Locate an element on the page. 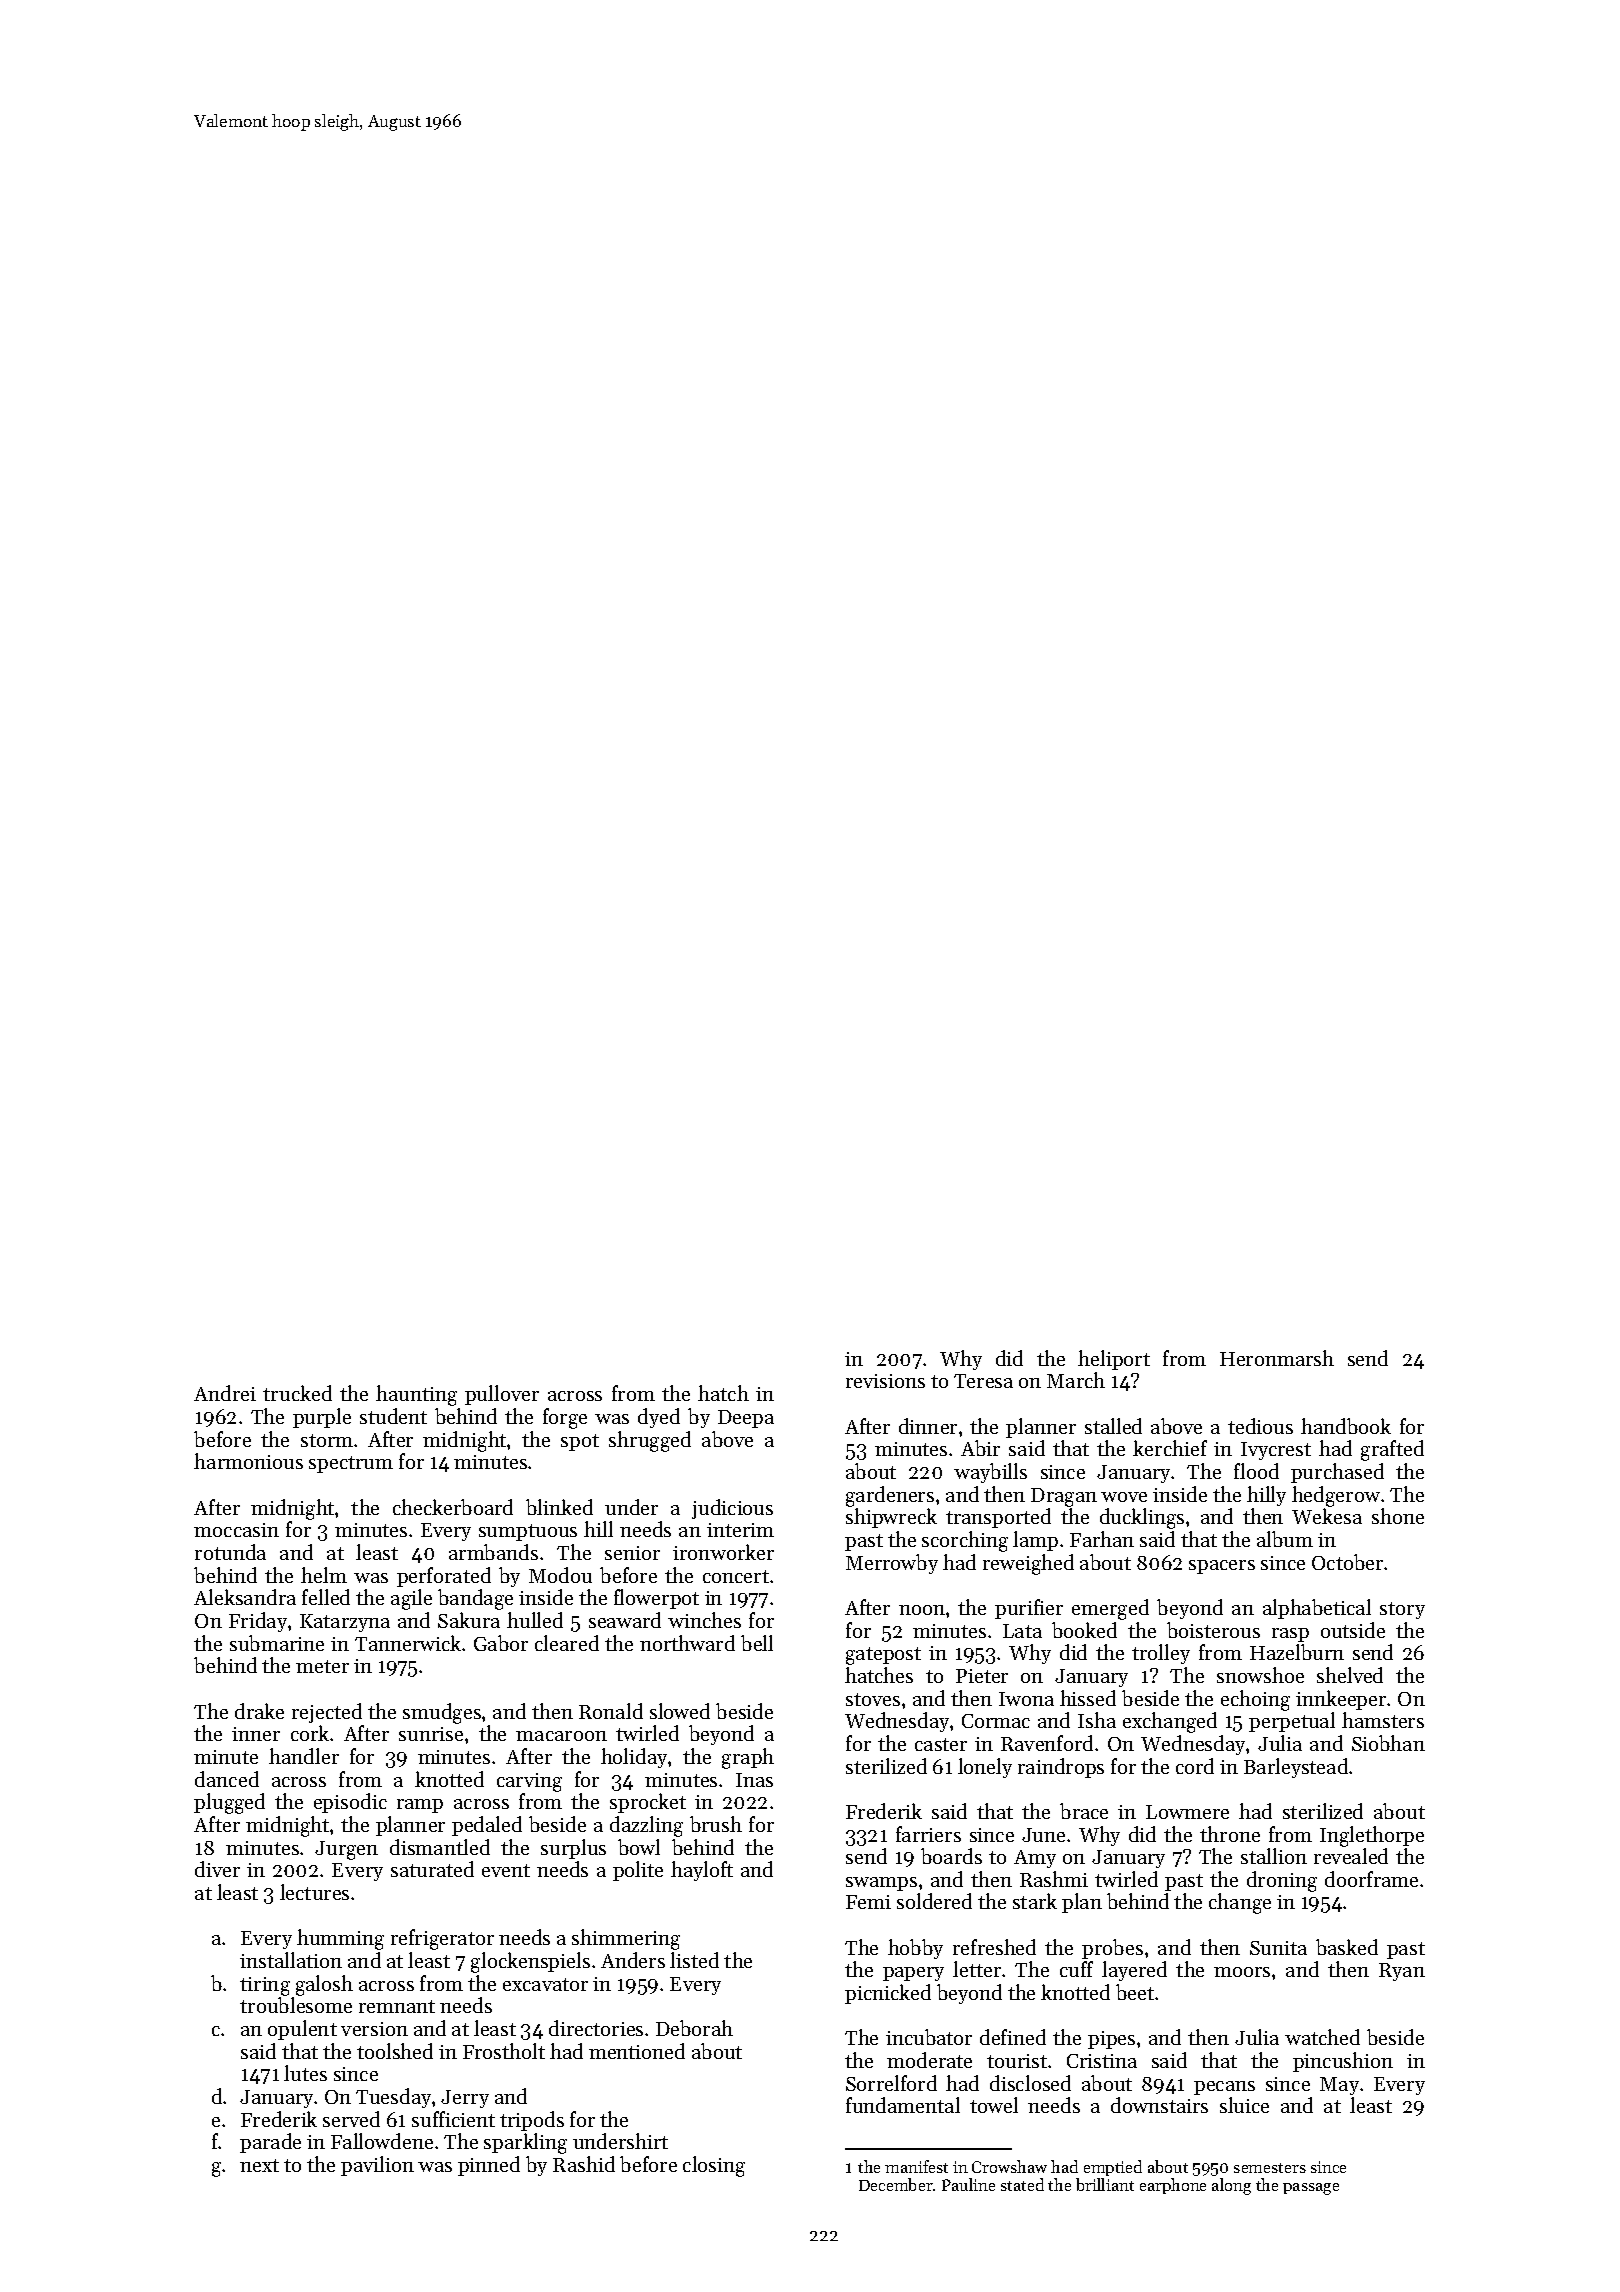 The width and height of the document is (1620, 2292). moderate is located at coordinates (929, 2060).
